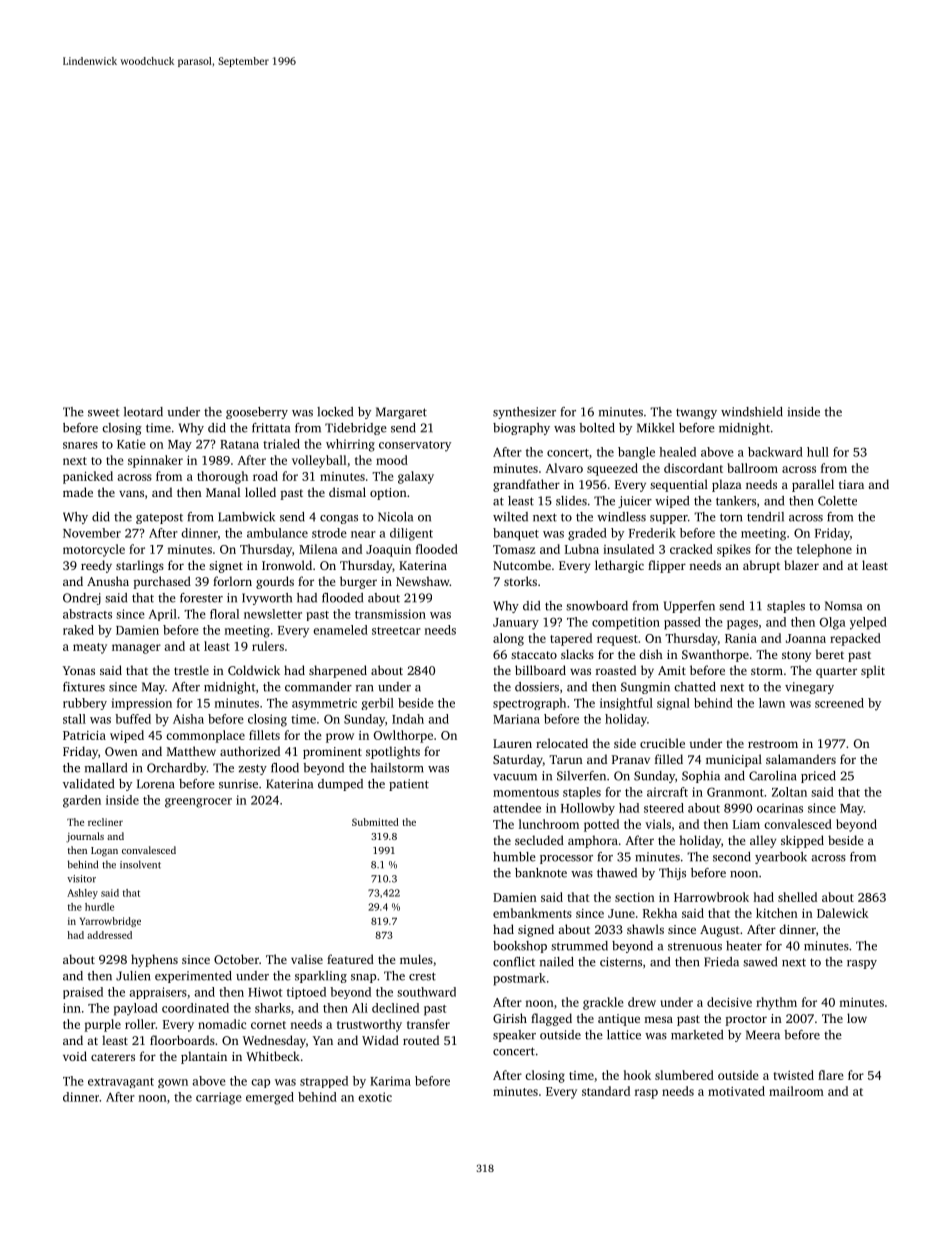  I want to click on synthesizer, so click(524, 413).
